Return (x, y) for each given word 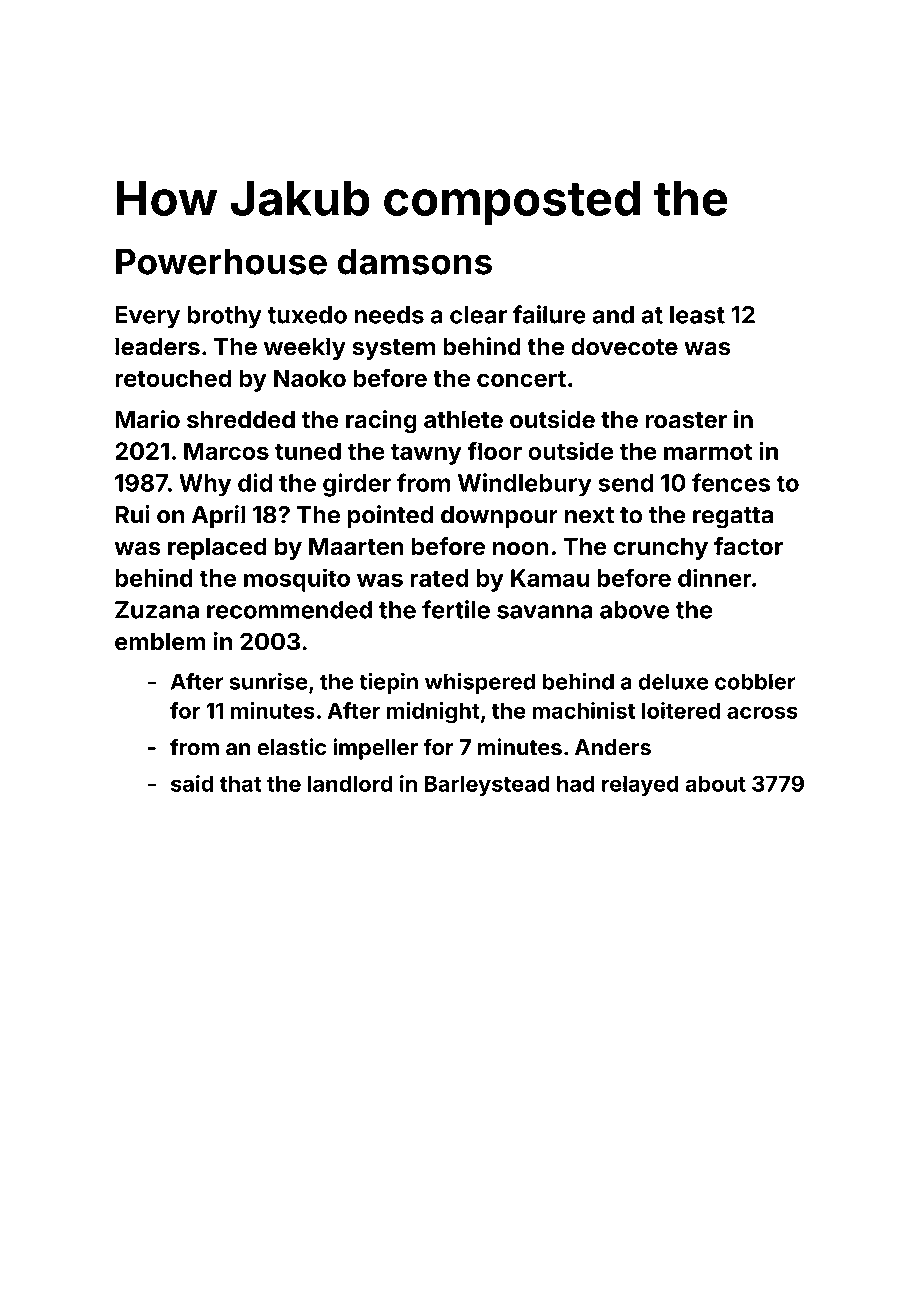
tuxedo (307, 315)
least (697, 315)
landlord (350, 783)
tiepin (388, 683)
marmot (708, 452)
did (255, 482)
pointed (390, 516)
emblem (160, 642)
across (762, 712)
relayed (640, 785)
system (394, 349)
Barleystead (487, 785)
